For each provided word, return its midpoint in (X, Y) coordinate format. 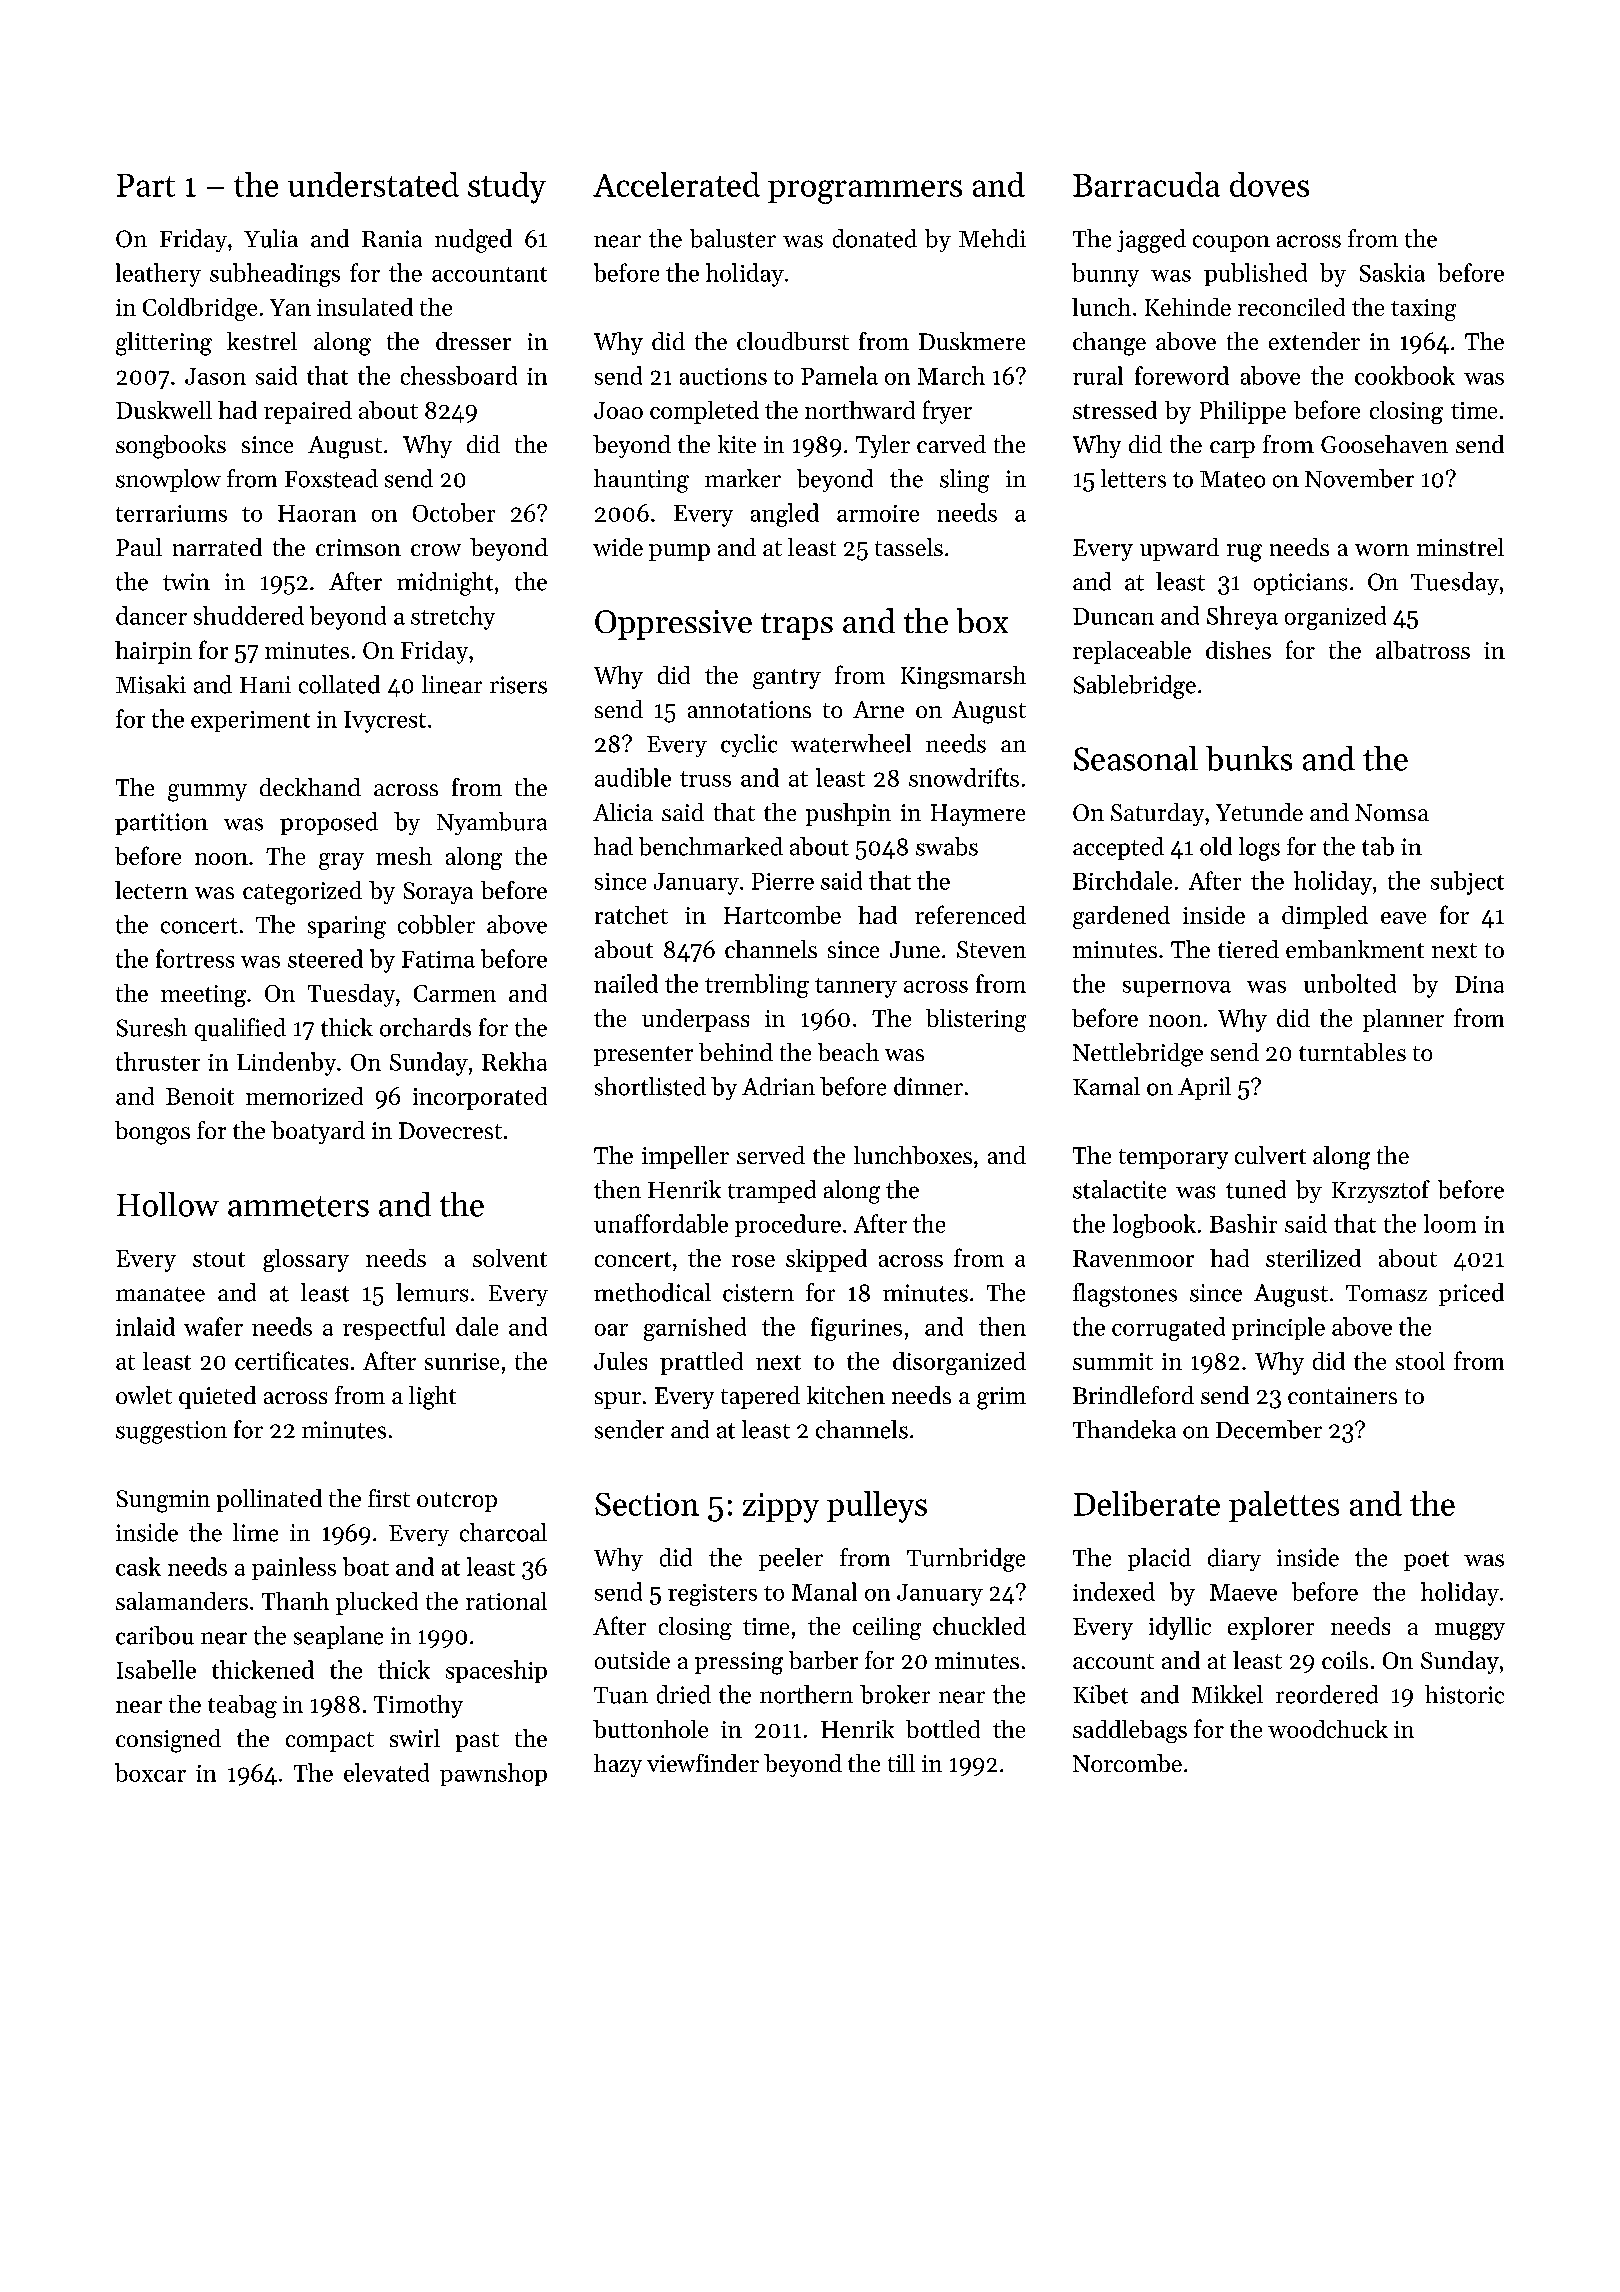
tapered (760, 1397)
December (1269, 1429)
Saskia (1392, 272)
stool (1420, 1361)
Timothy (418, 1706)
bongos (152, 1133)
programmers (865, 192)
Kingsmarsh (963, 677)
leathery (158, 275)
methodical (652, 1292)
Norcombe (1127, 1763)
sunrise (462, 1361)
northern (806, 1694)
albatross (1423, 650)
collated (339, 684)
